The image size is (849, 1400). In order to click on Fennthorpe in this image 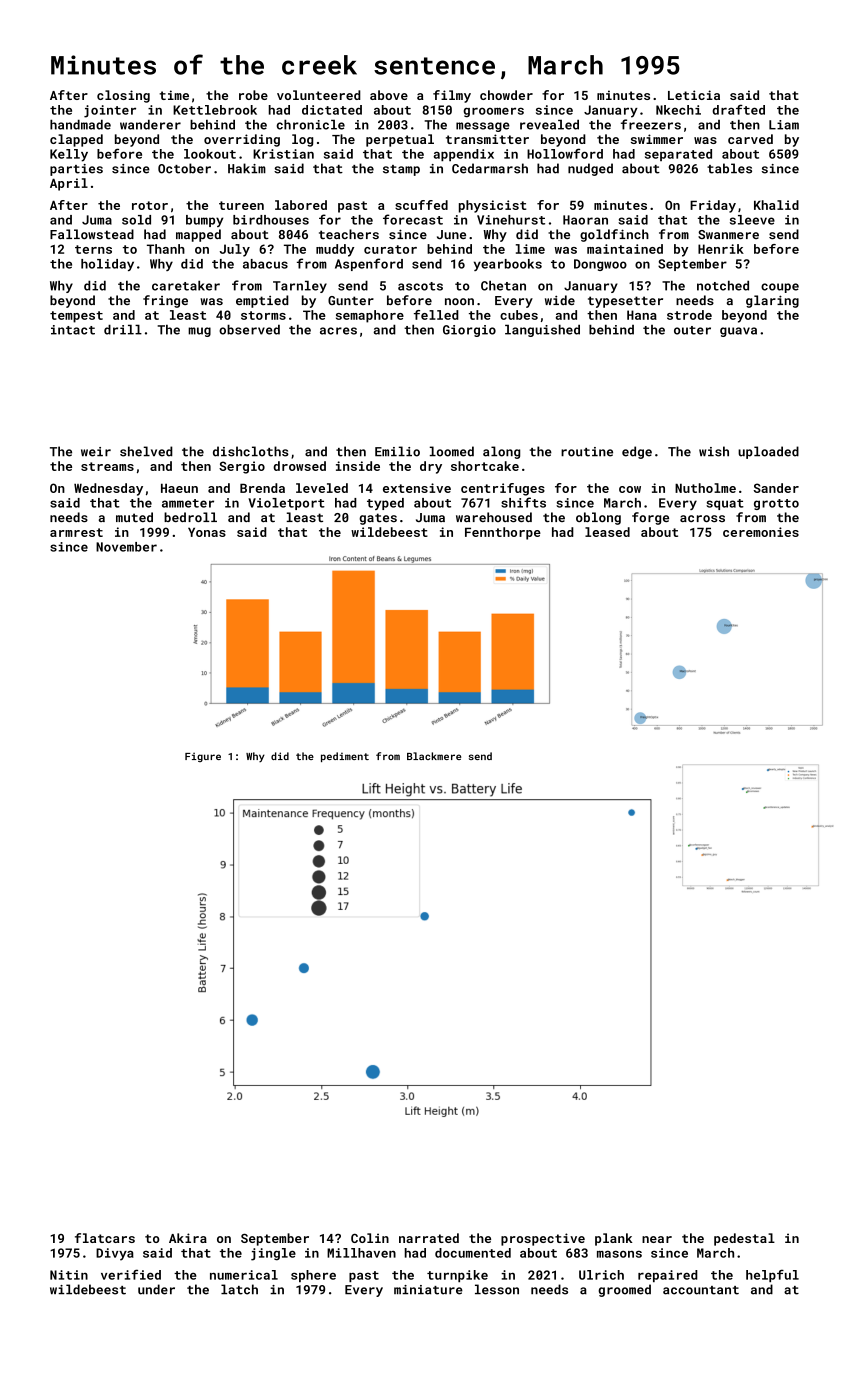, I will do `click(503, 533)`.
